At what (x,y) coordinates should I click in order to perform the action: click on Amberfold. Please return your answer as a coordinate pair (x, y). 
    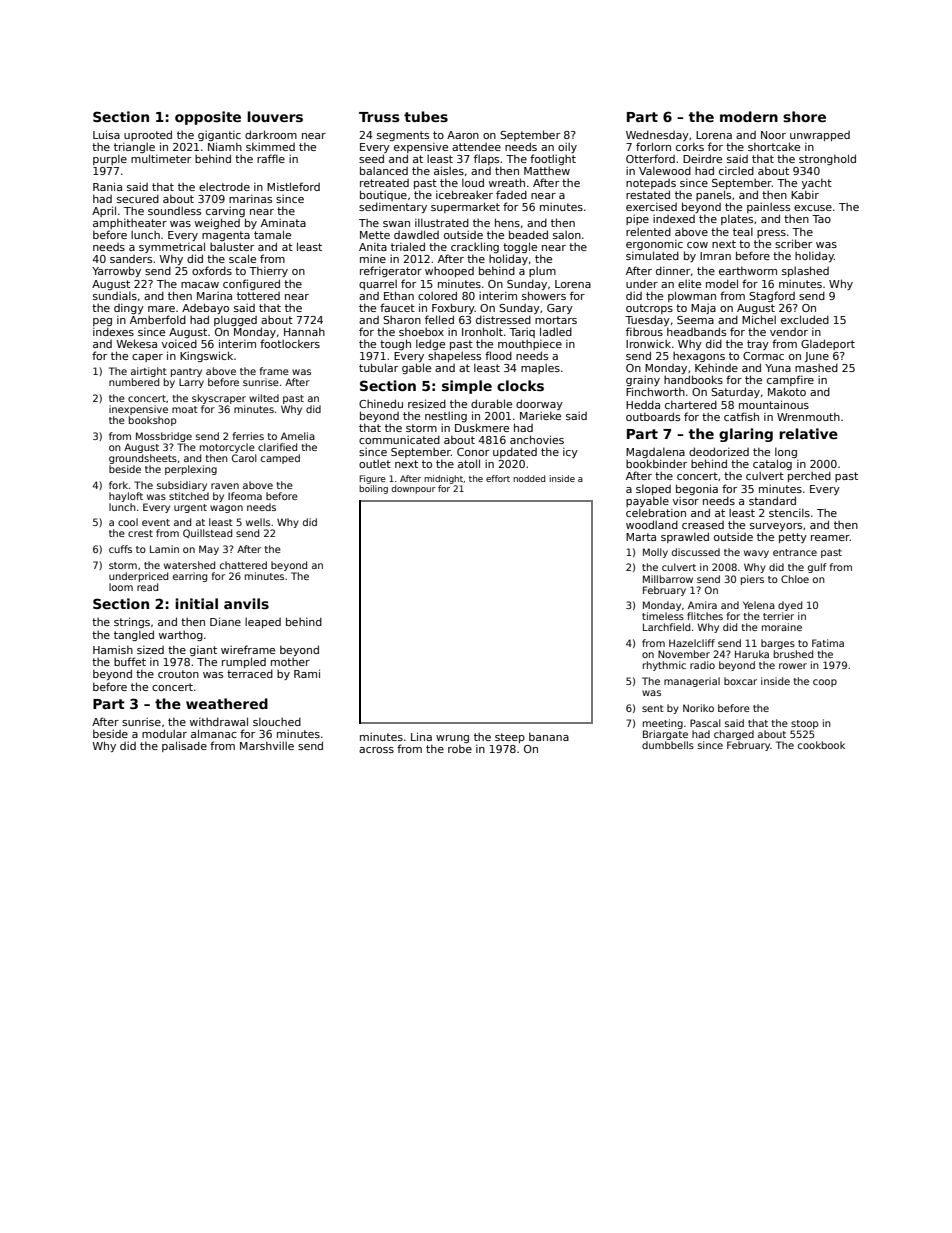
    Looking at the image, I should click on (158, 319).
